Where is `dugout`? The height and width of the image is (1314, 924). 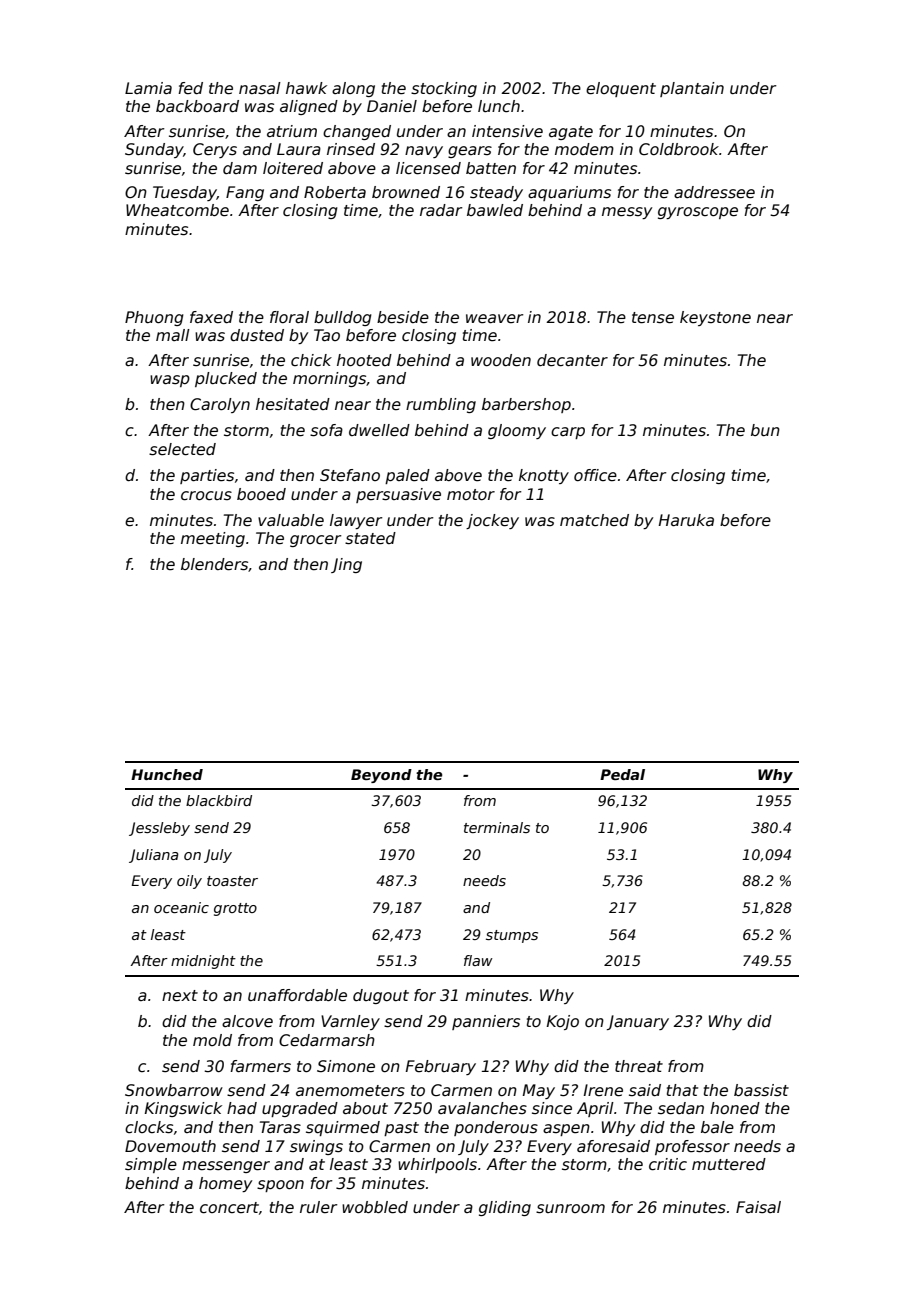
dugout is located at coordinates (381, 996).
